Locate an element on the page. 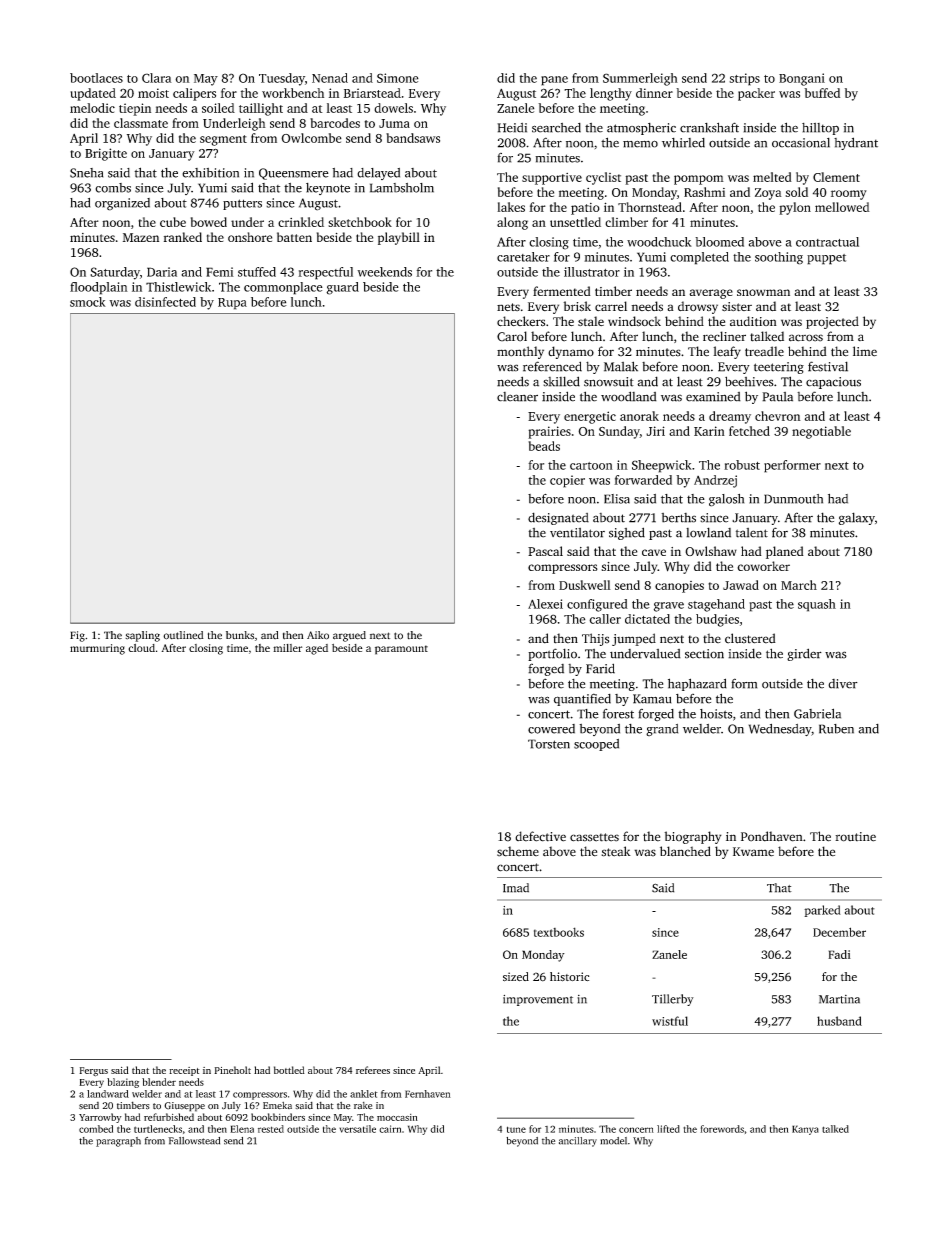 The width and height of the image is (952, 1233). Torsten is located at coordinates (549, 744).
